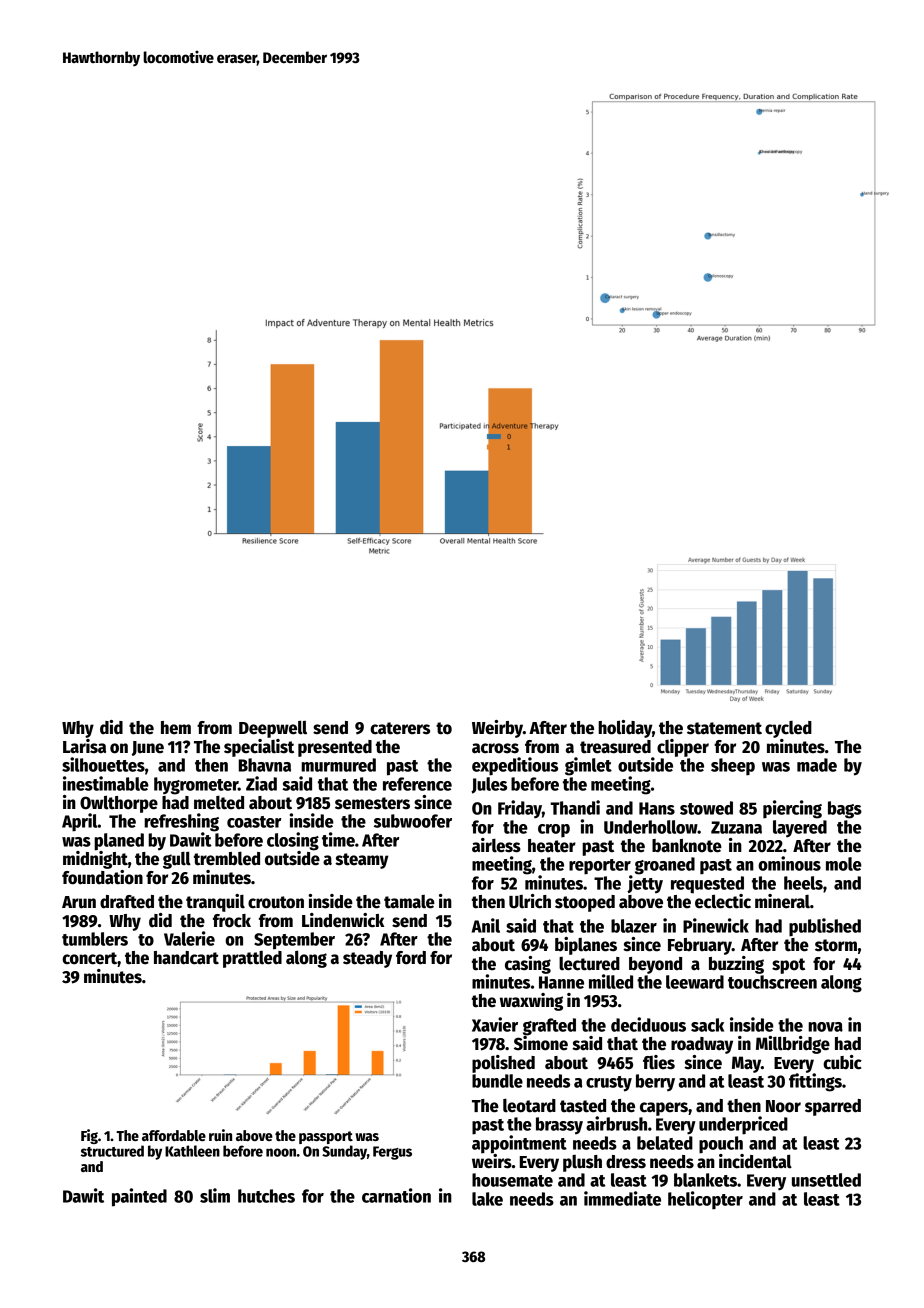  What do you see at coordinates (803, 883) in the page?
I see `heels` at bounding box center [803, 883].
